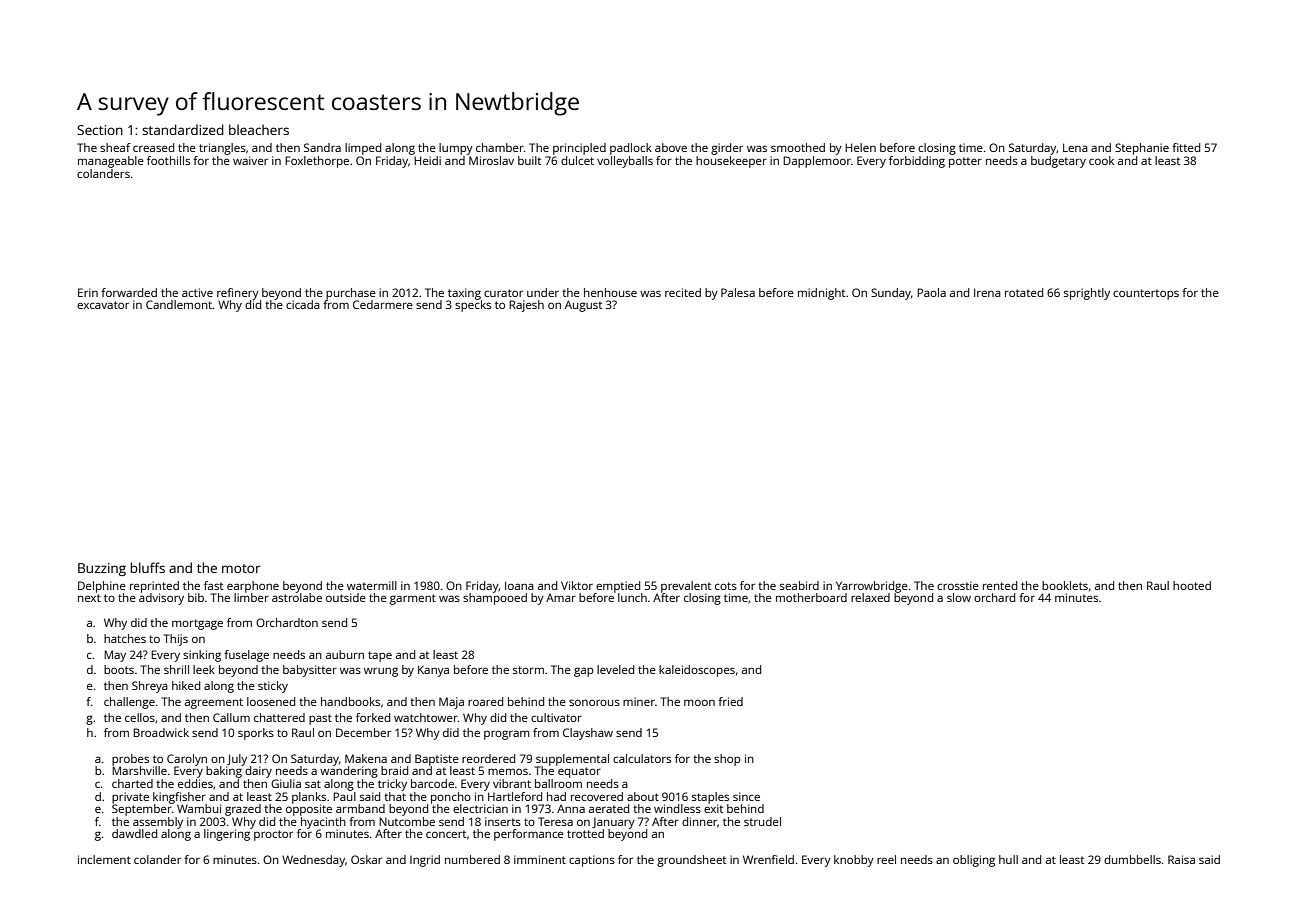 Image resolution: width=1308 pixels, height=924 pixels. I want to click on booklets, so click(1065, 585).
